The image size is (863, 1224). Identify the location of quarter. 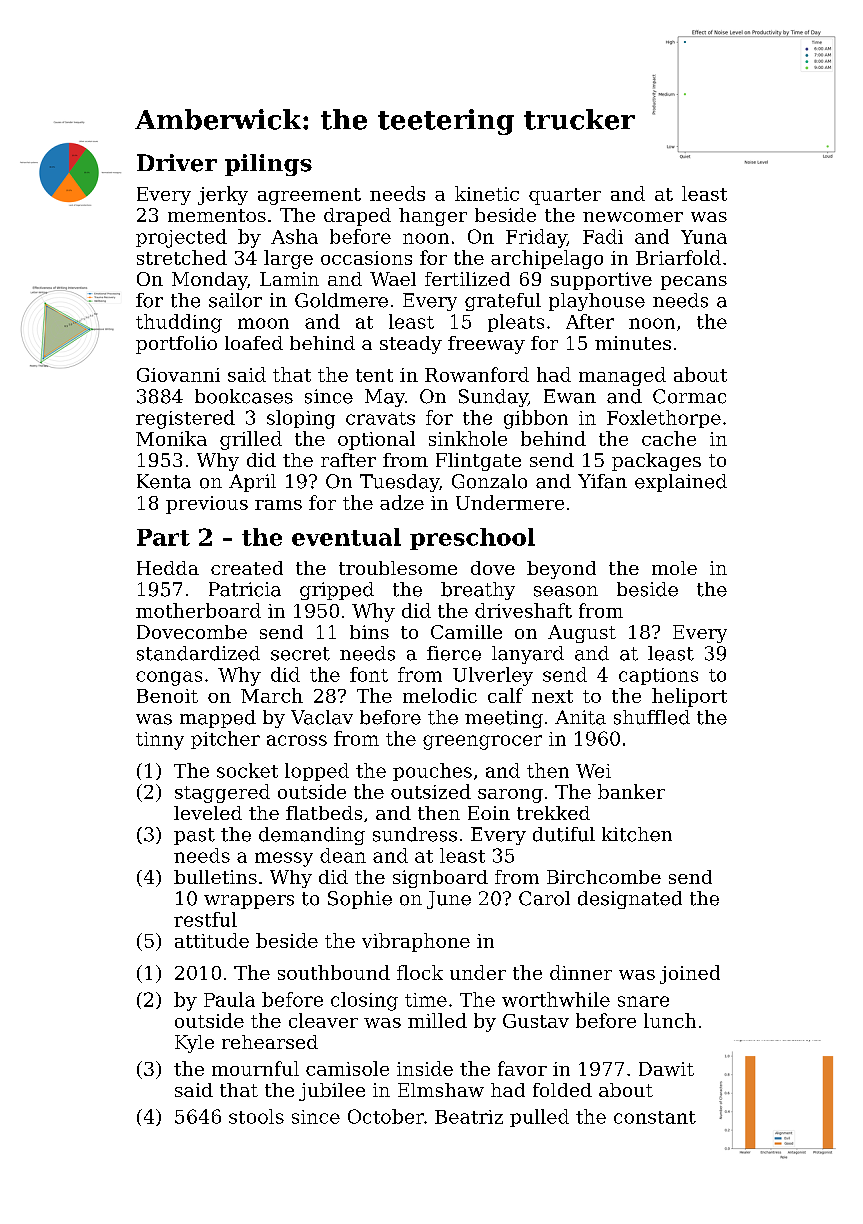
(565, 196).
